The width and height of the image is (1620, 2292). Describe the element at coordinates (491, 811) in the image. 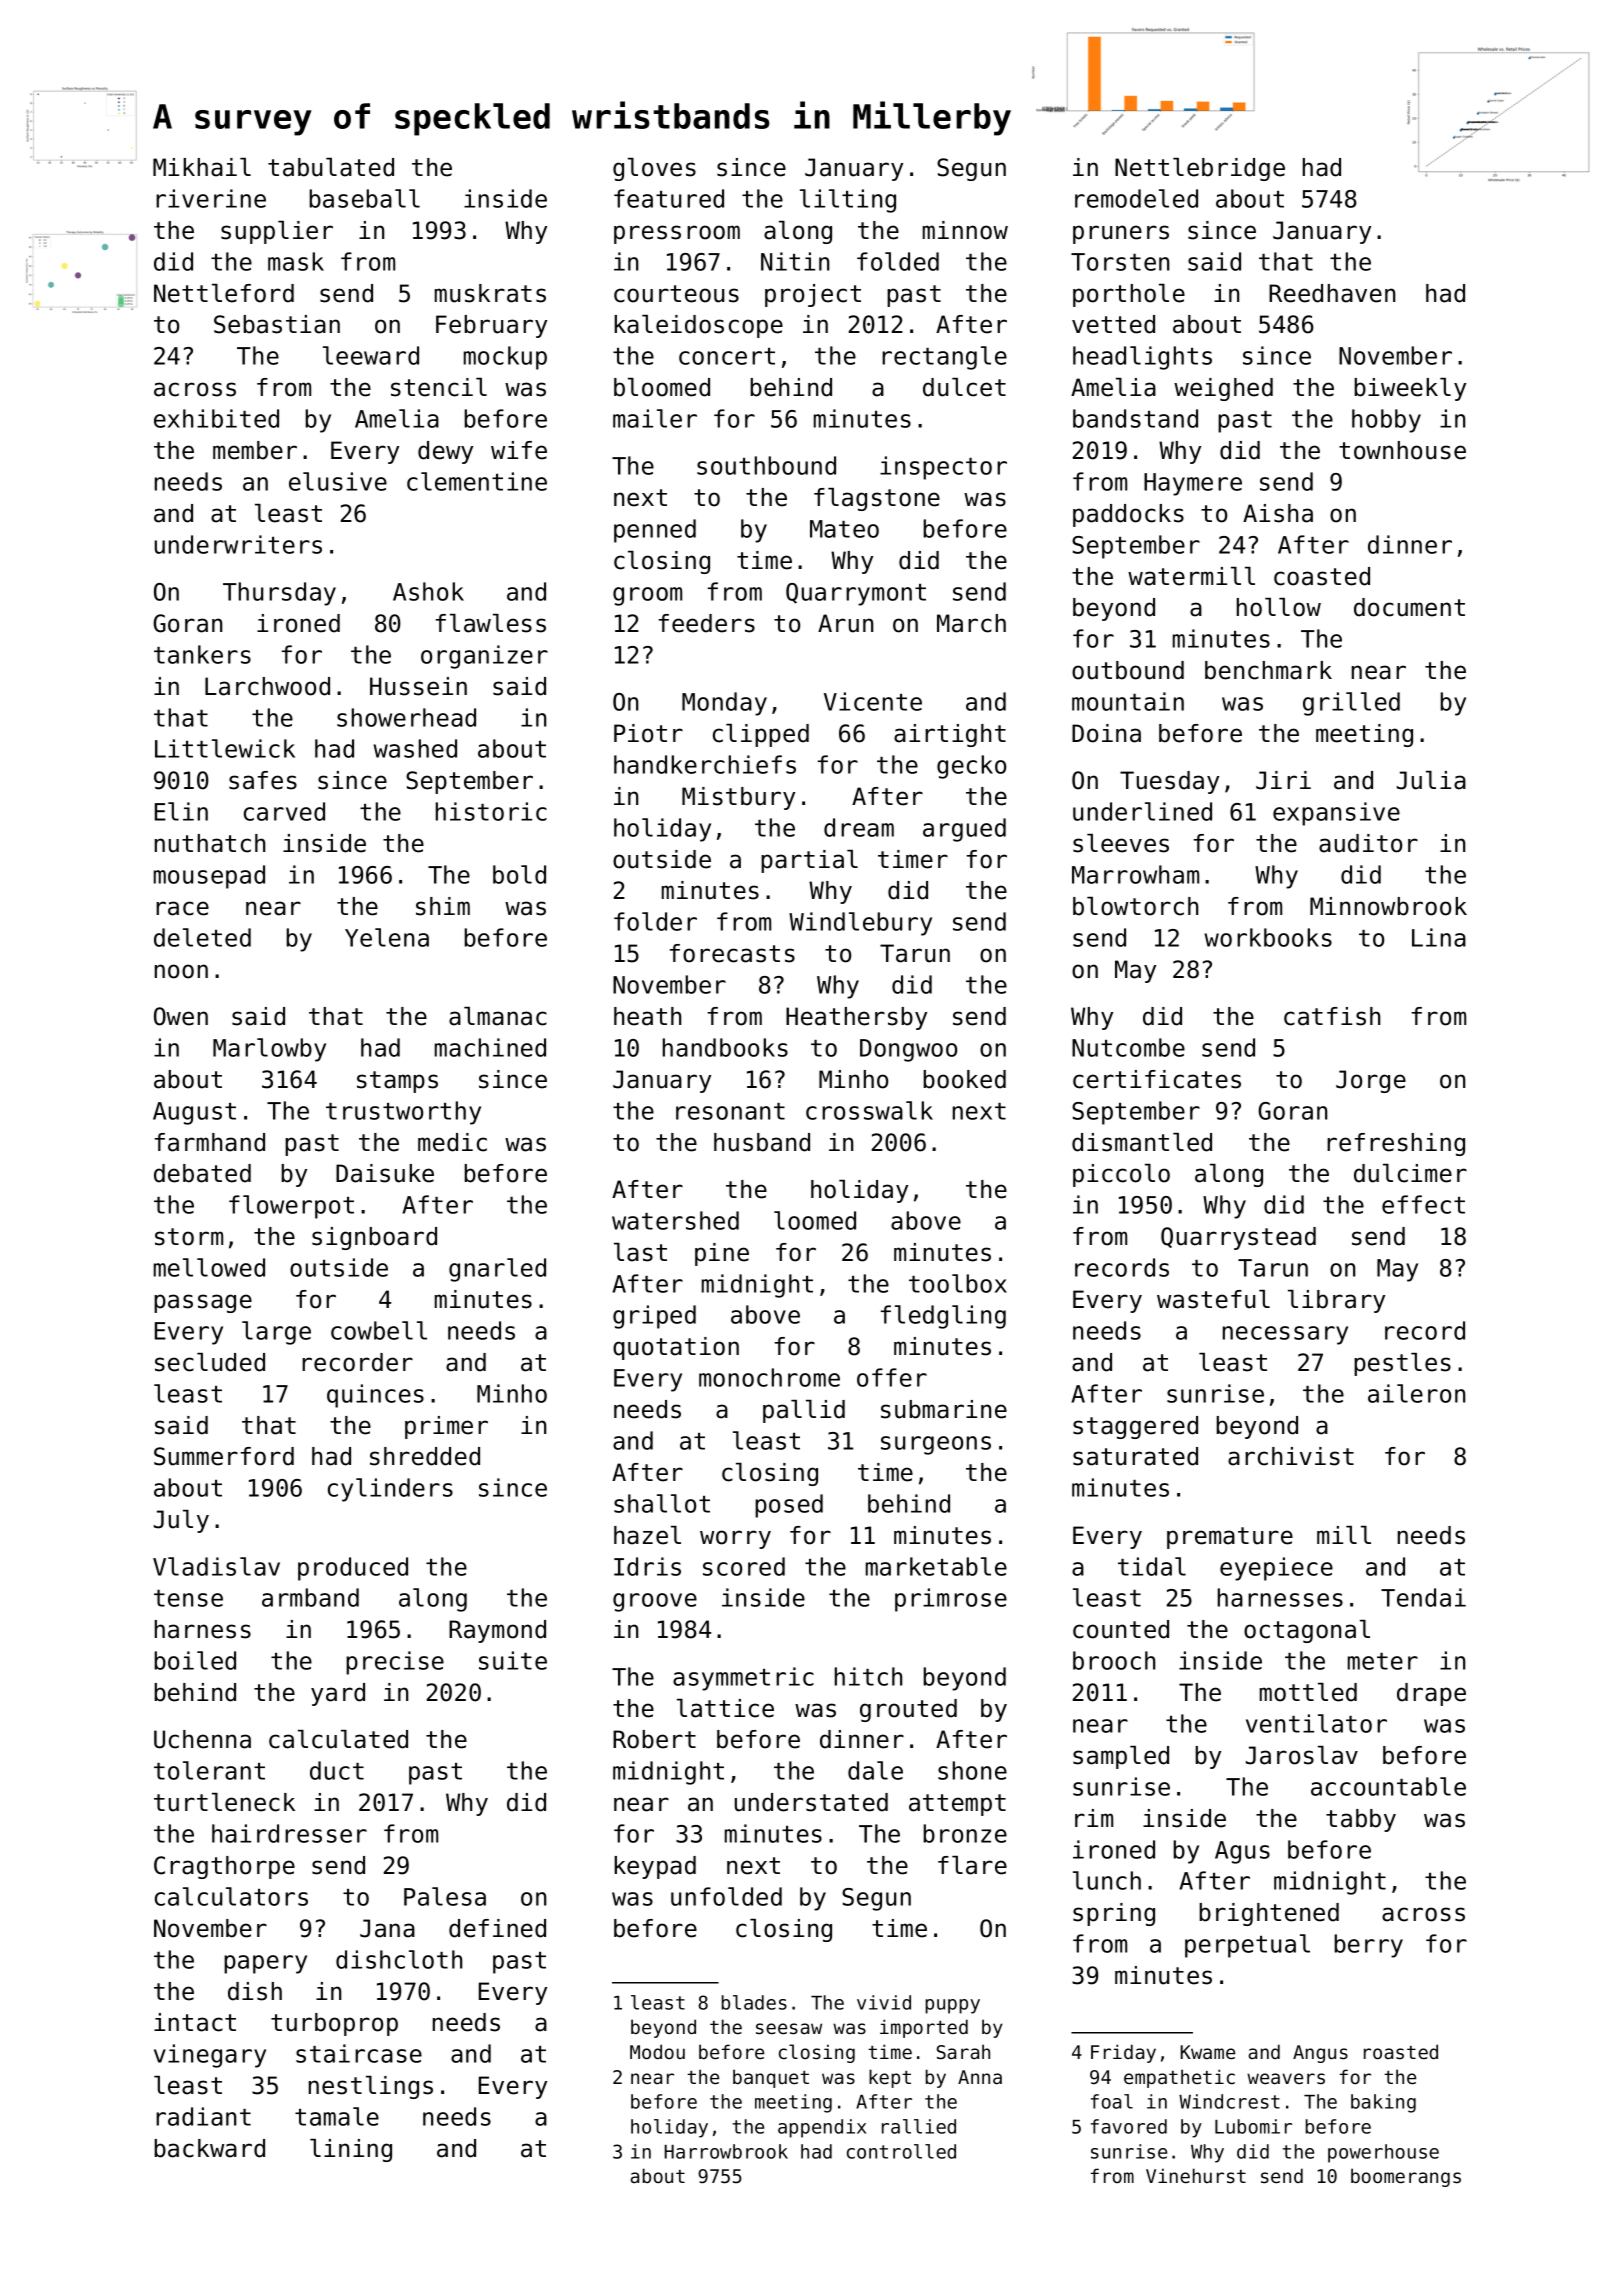

I see `historic` at that location.
